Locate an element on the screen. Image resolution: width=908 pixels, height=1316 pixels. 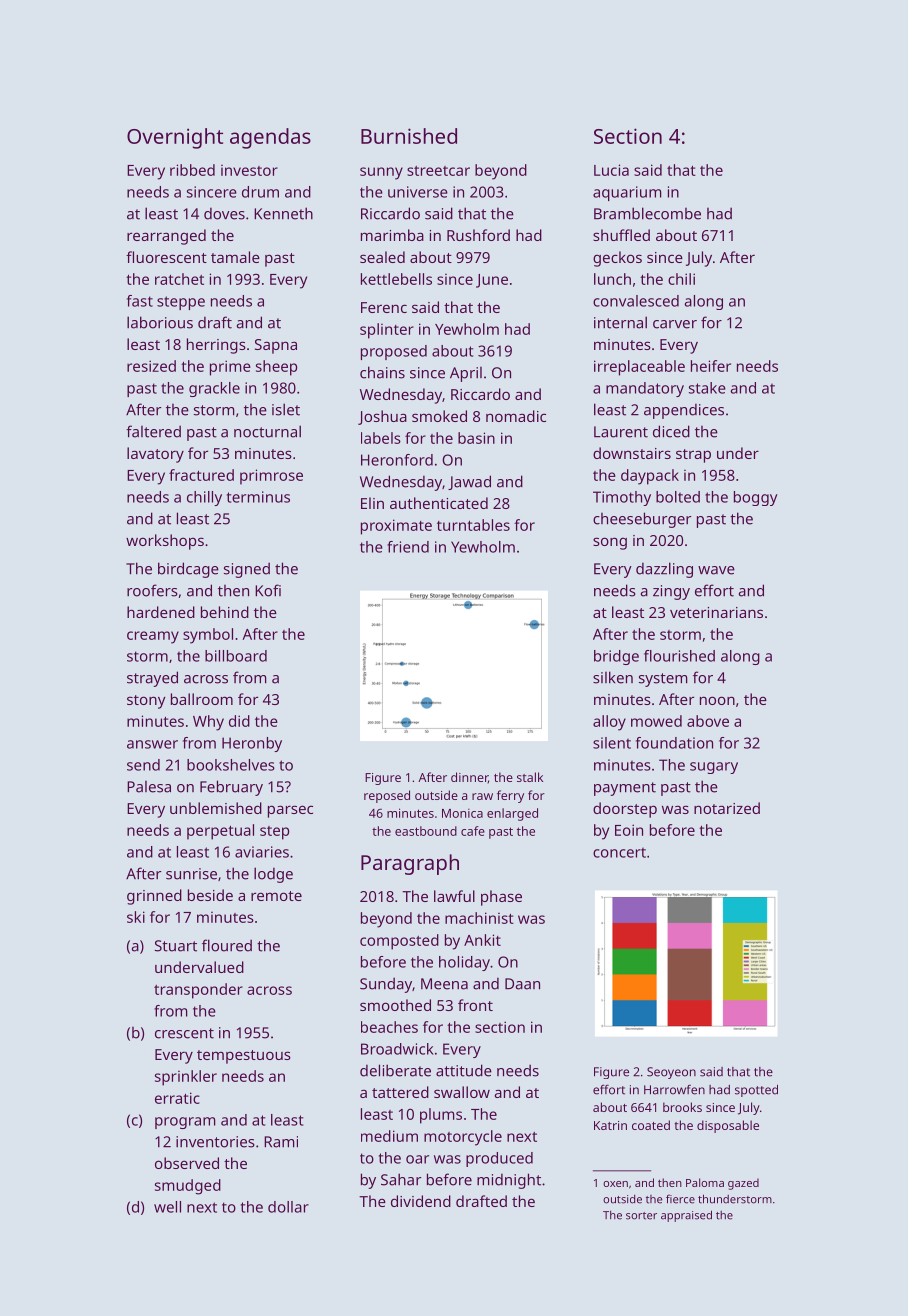
heifer is located at coordinates (711, 366).
